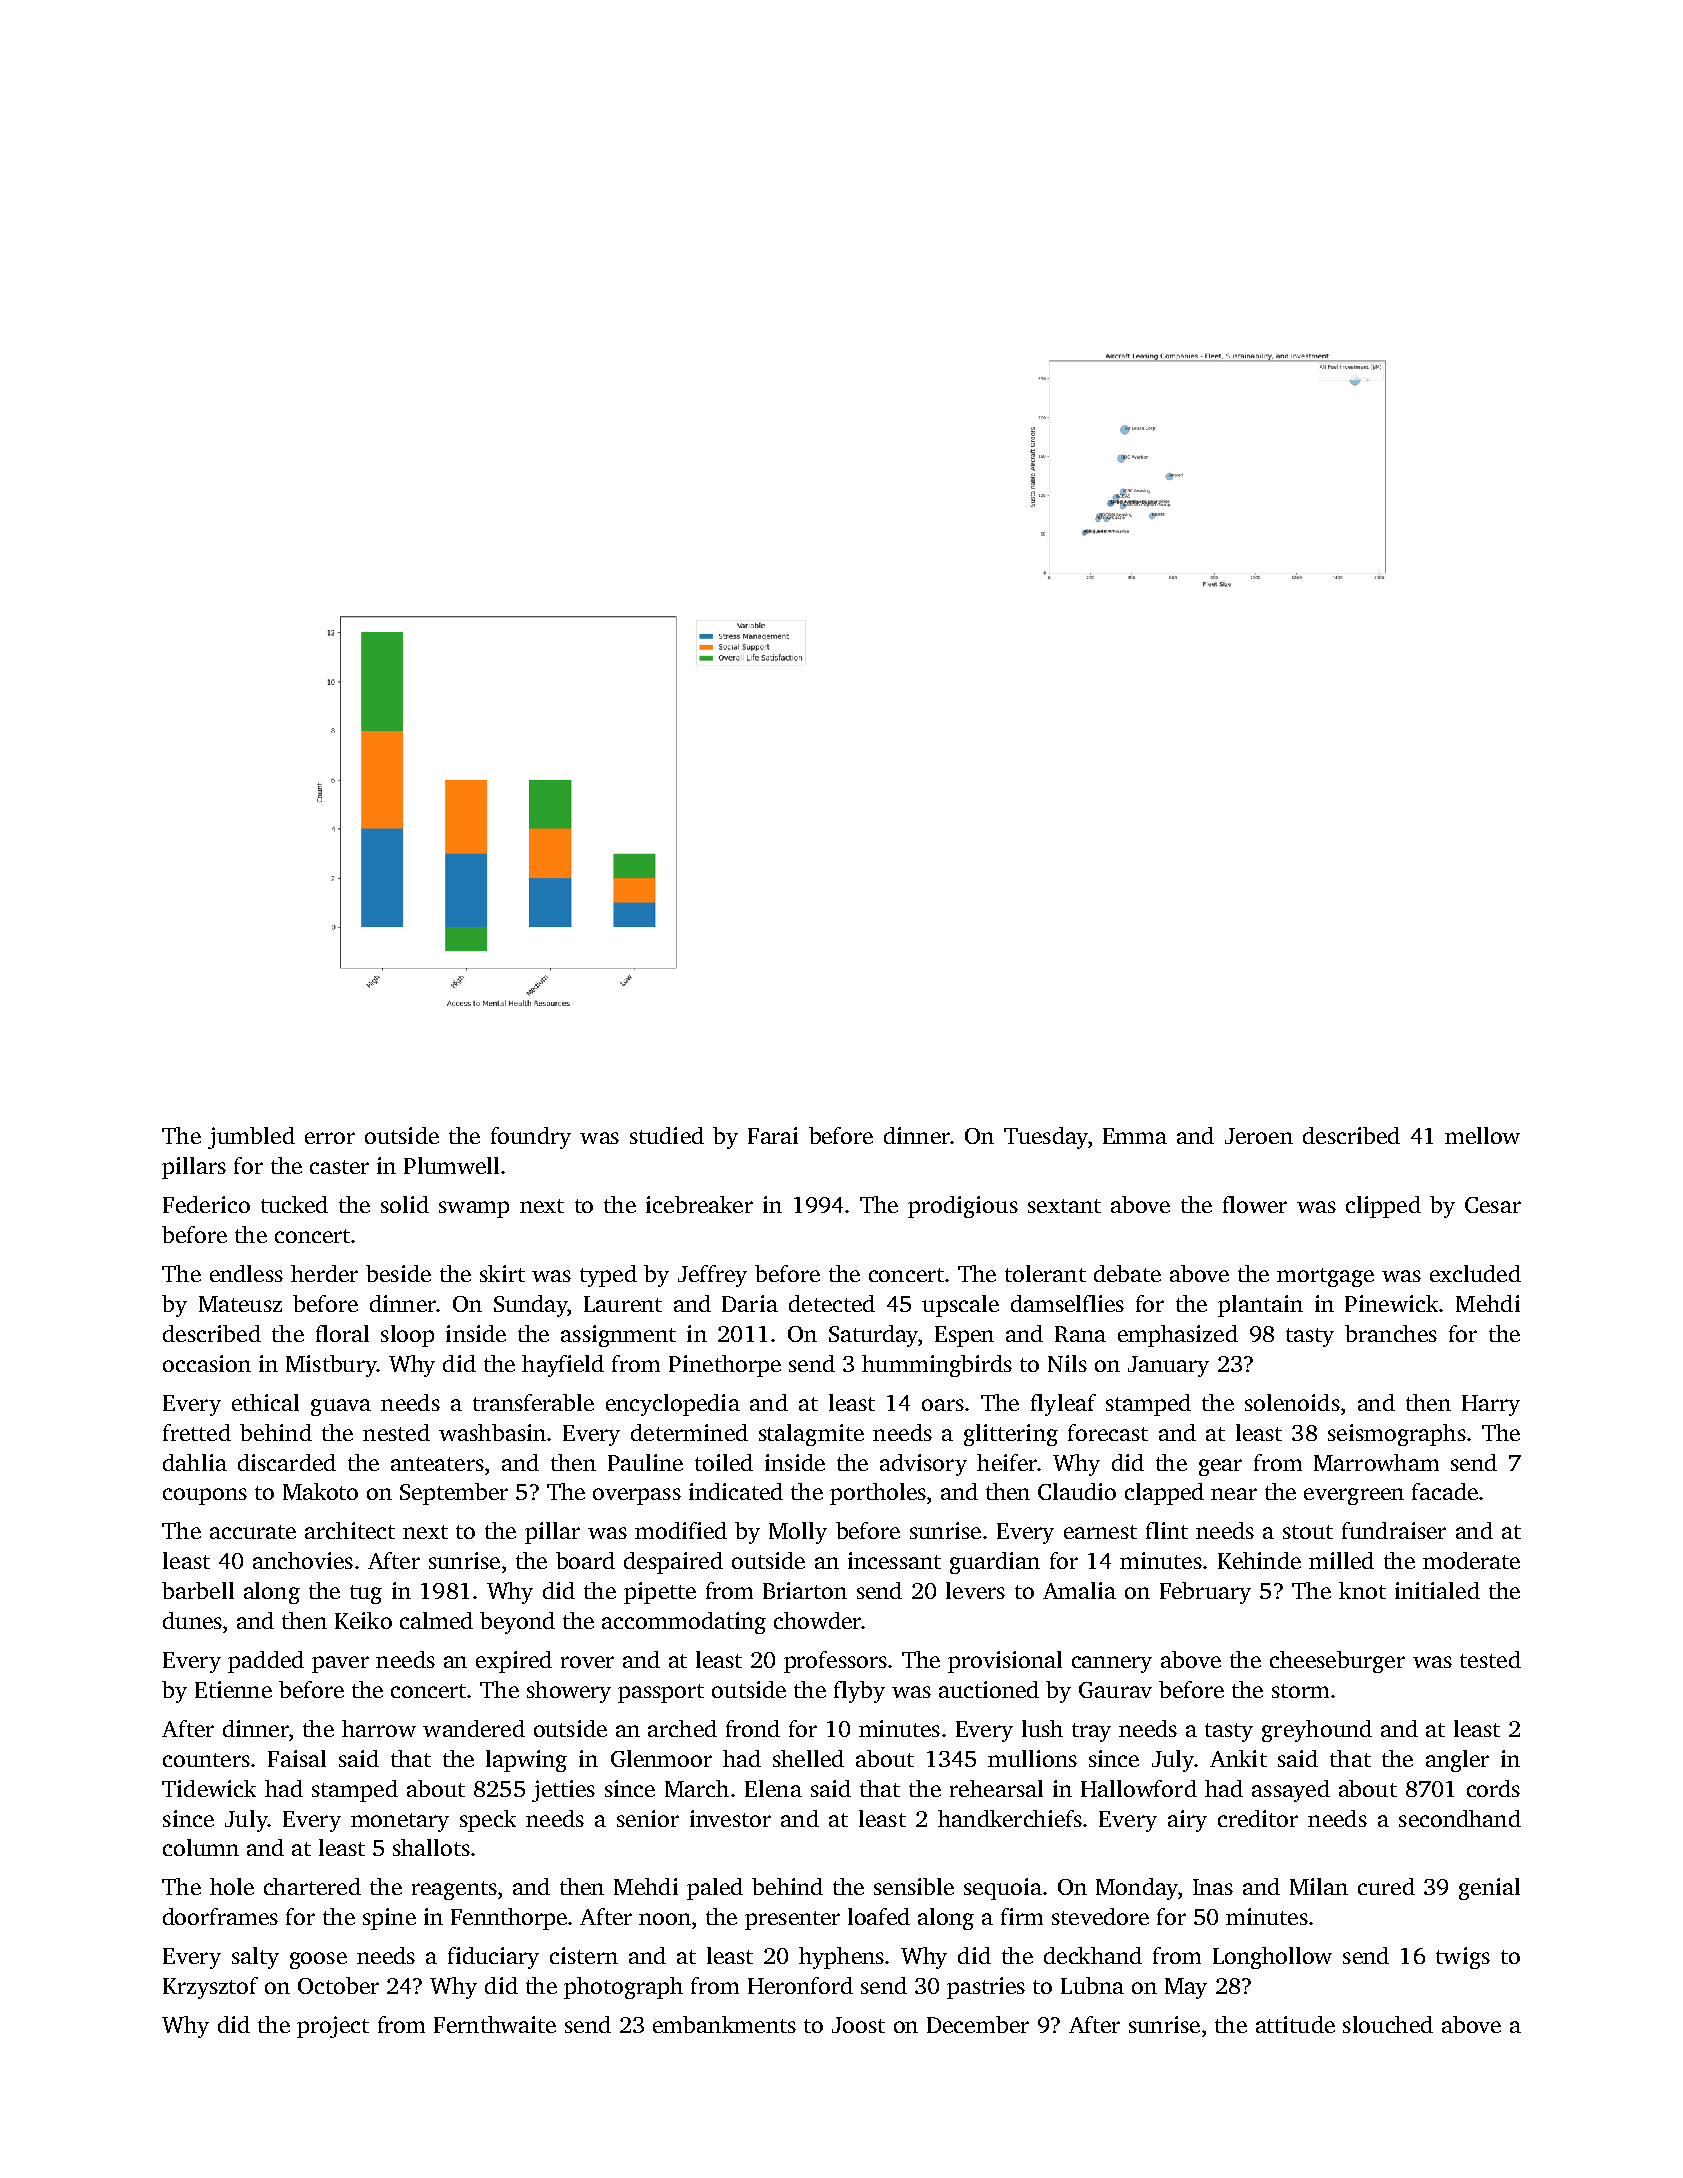  I want to click on encyclopedia, so click(673, 1405).
